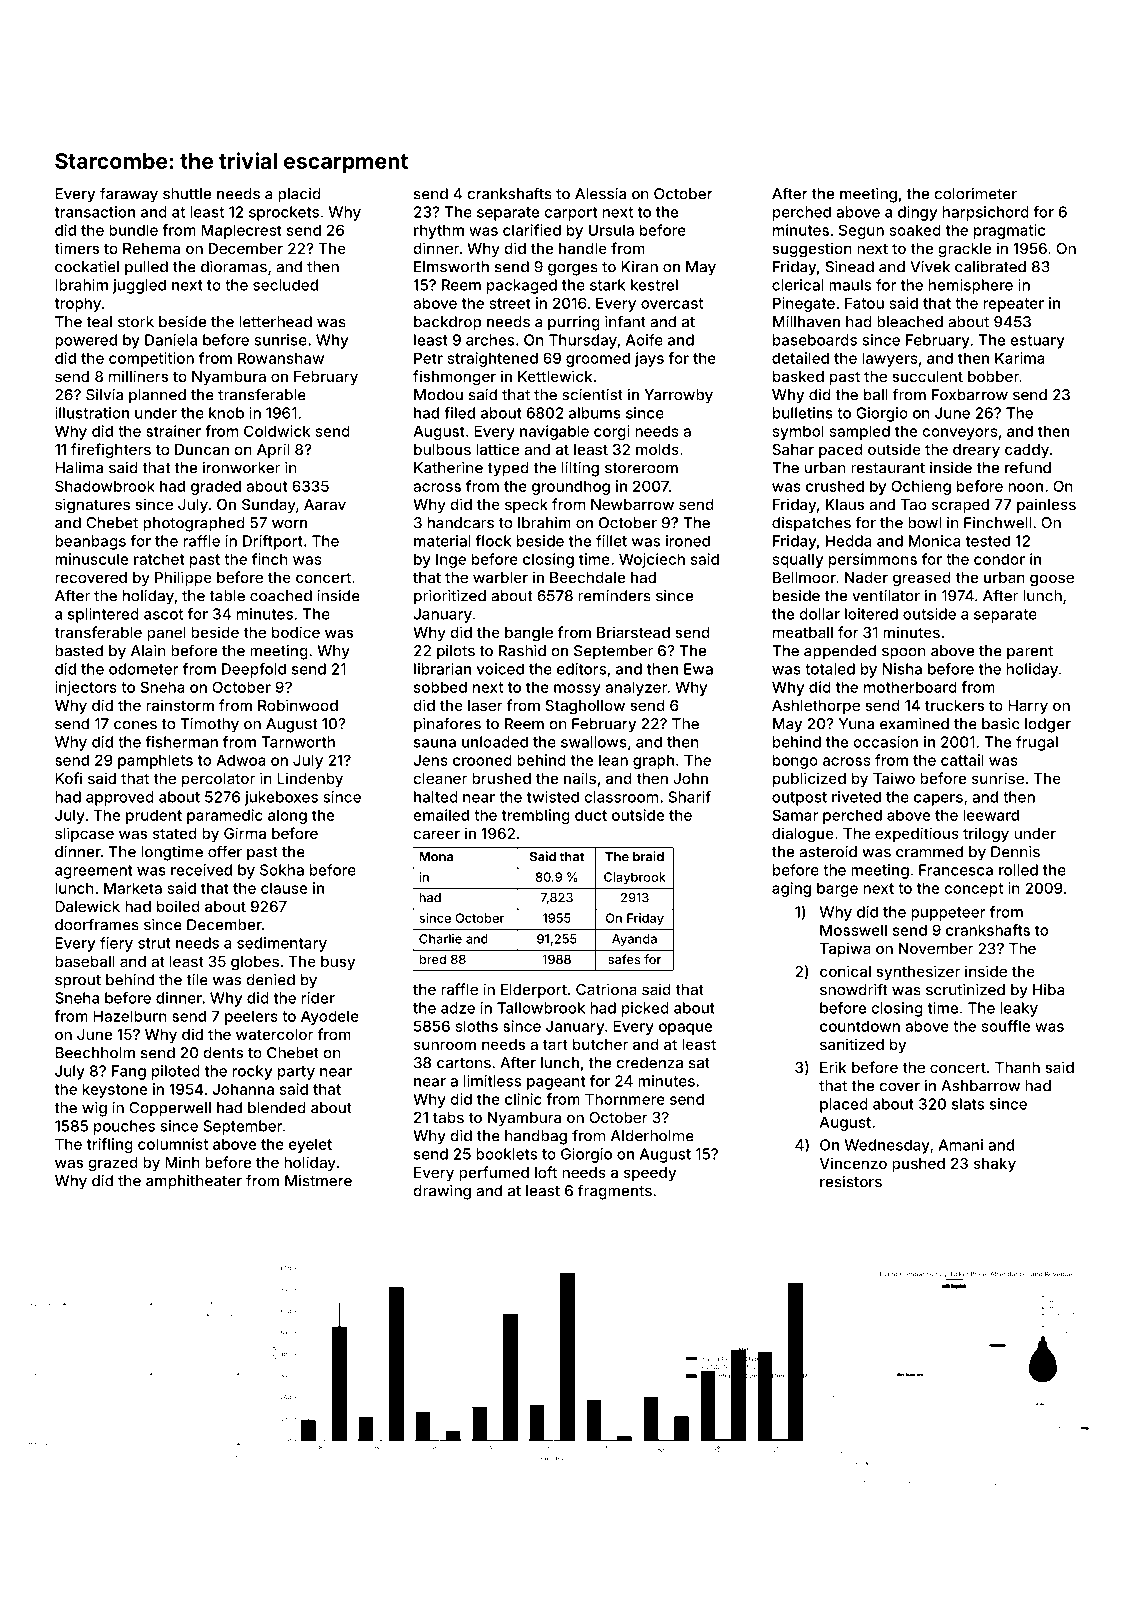  I want to click on boiled, so click(178, 906).
